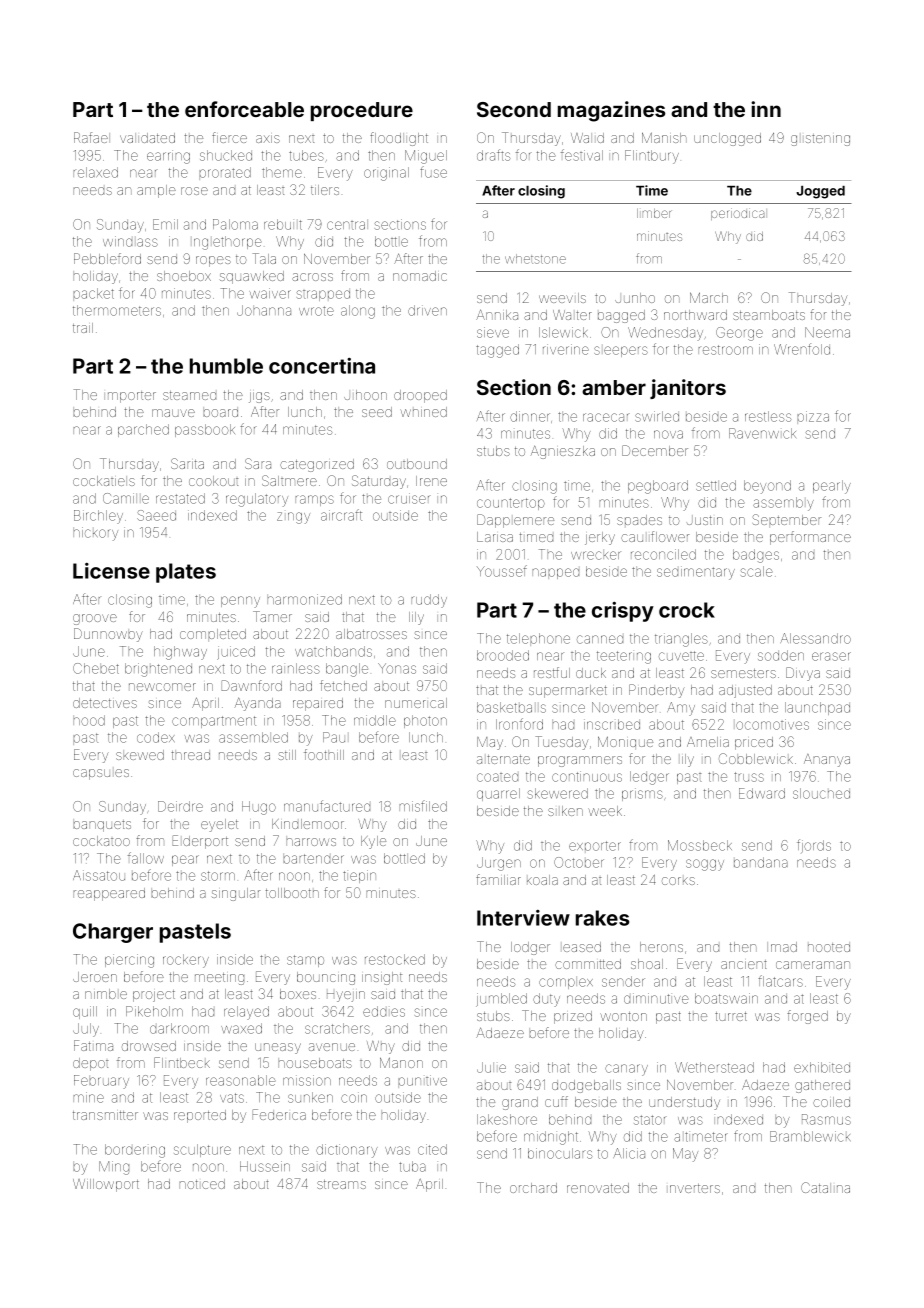  I want to click on badges, so click(756, 556).
